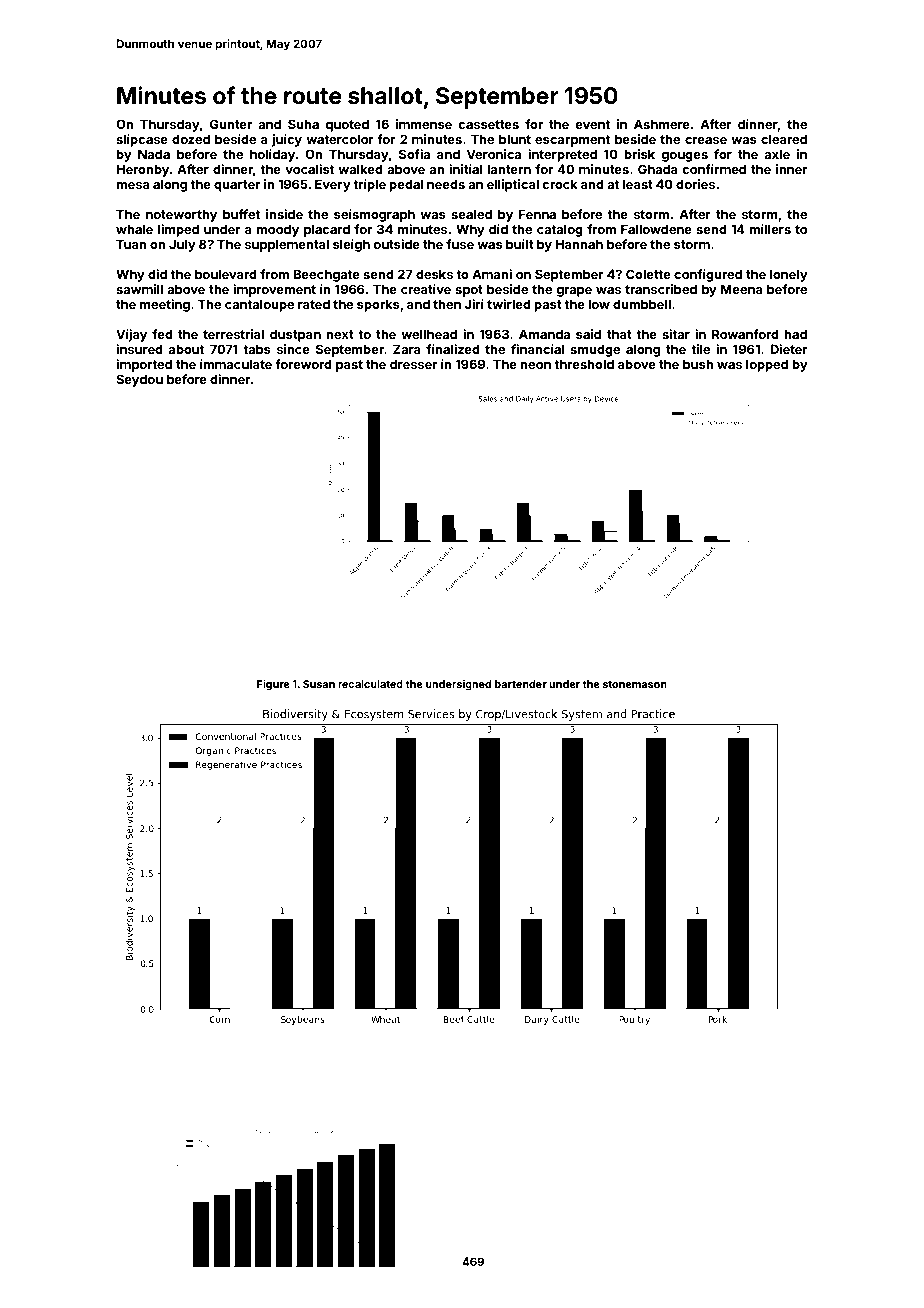  Describe the element at coordinates (133, 185) in the screenshot. I see `mesa` at that location.
